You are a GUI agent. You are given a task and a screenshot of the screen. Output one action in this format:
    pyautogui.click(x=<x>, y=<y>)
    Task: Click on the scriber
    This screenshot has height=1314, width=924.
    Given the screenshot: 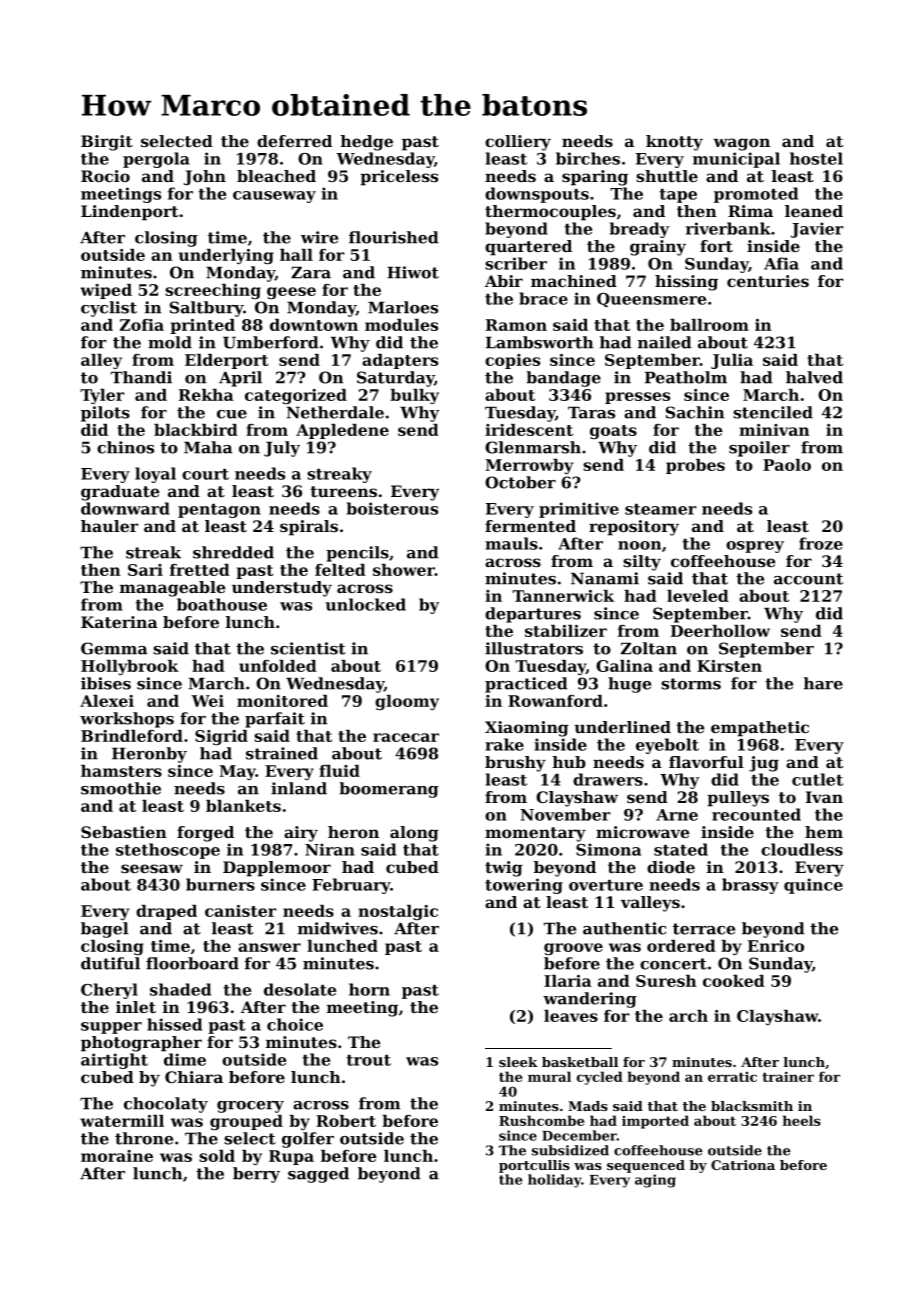 What is the action you would take?
    pyautogui.click(x=516, y=263)
